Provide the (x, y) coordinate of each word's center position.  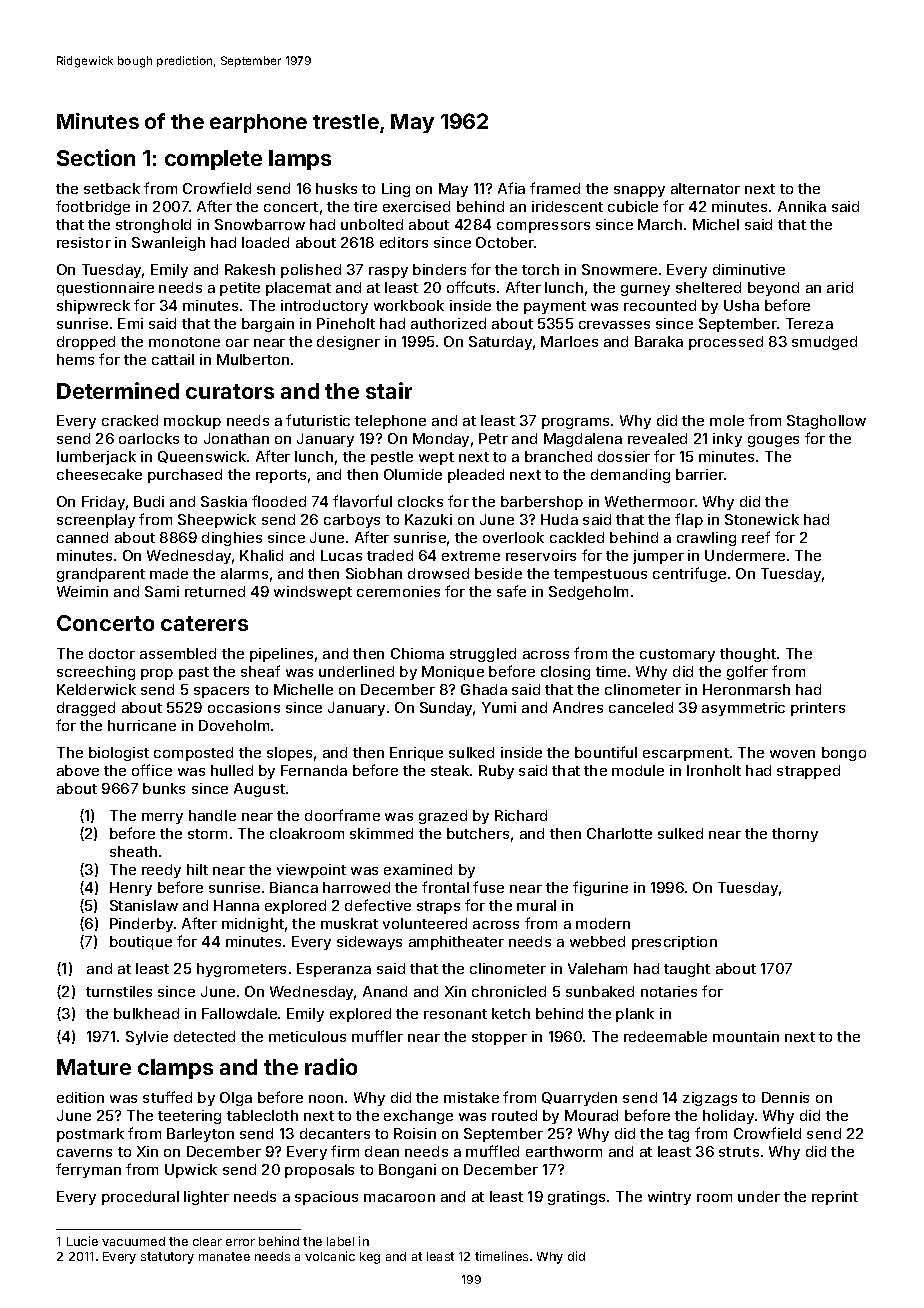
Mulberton (253, 359)
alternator (705, 188)
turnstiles (119, 991)
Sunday (447, 709)
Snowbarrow (260, 224)
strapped (808, 772)
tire (365, 206)
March (660, 224)
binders (439, 269)
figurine (600, 888)
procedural (140, 1198)
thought (748, 655)
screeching (96, 673)
